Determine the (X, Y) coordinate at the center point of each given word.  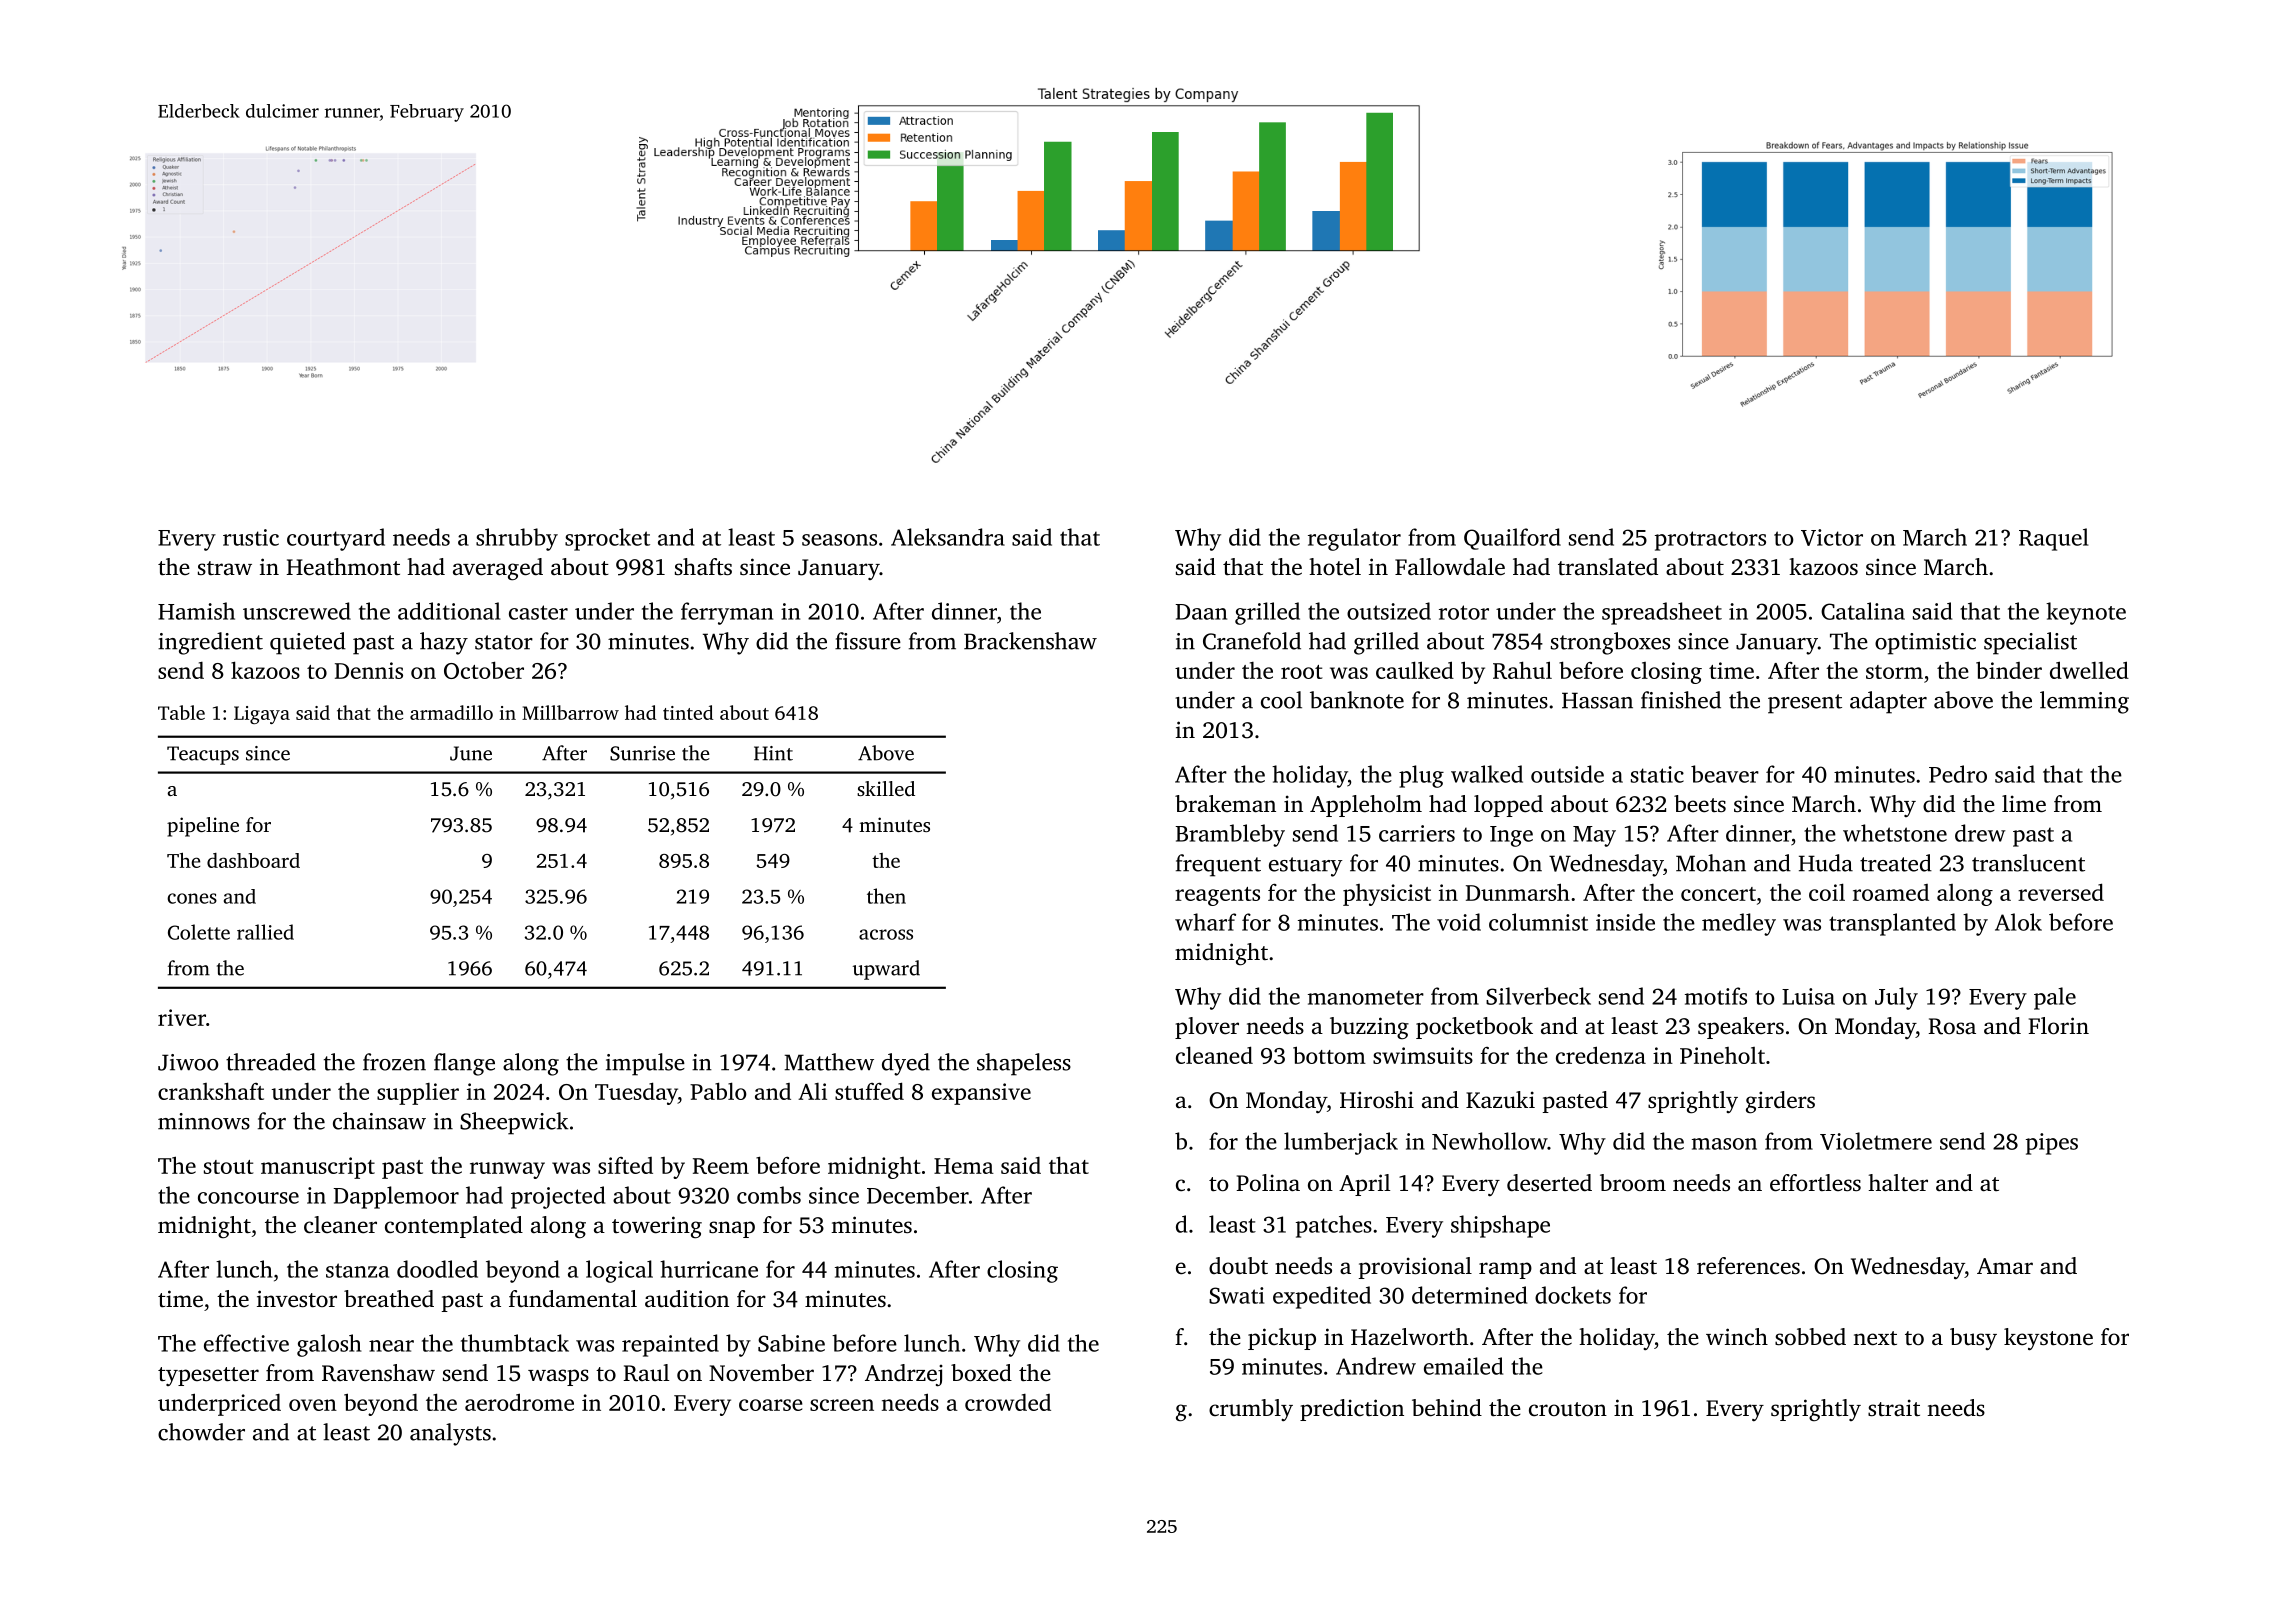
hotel (1335, 567)
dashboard (253, 860)
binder (2009, 670)
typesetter (208, 1376)
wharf (1205, 922)
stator (504, 642)
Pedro (1958, 774)
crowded (1008, 1402)
